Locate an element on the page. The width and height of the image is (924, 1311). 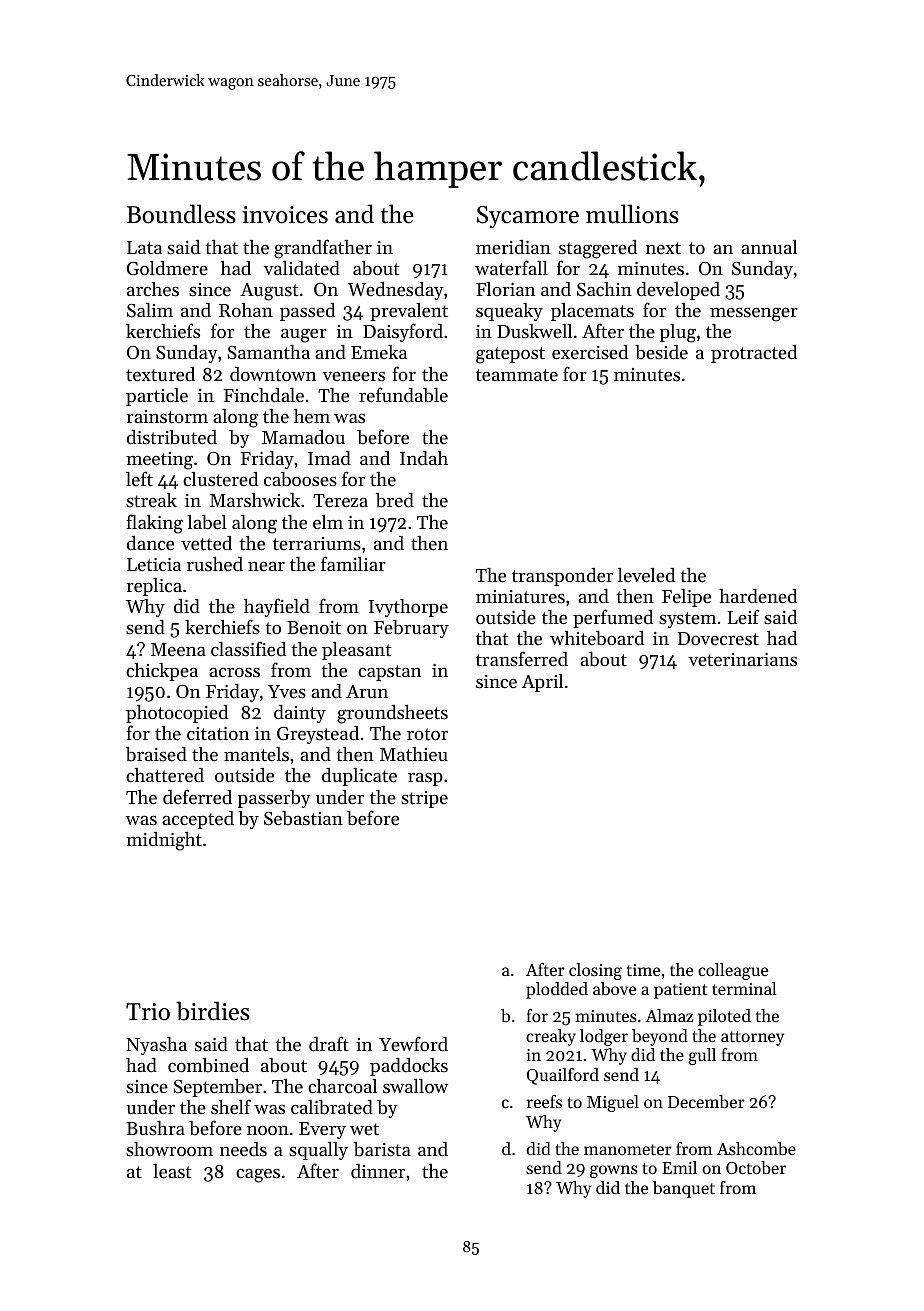
Boundless is located at coordinates (181, 214).
